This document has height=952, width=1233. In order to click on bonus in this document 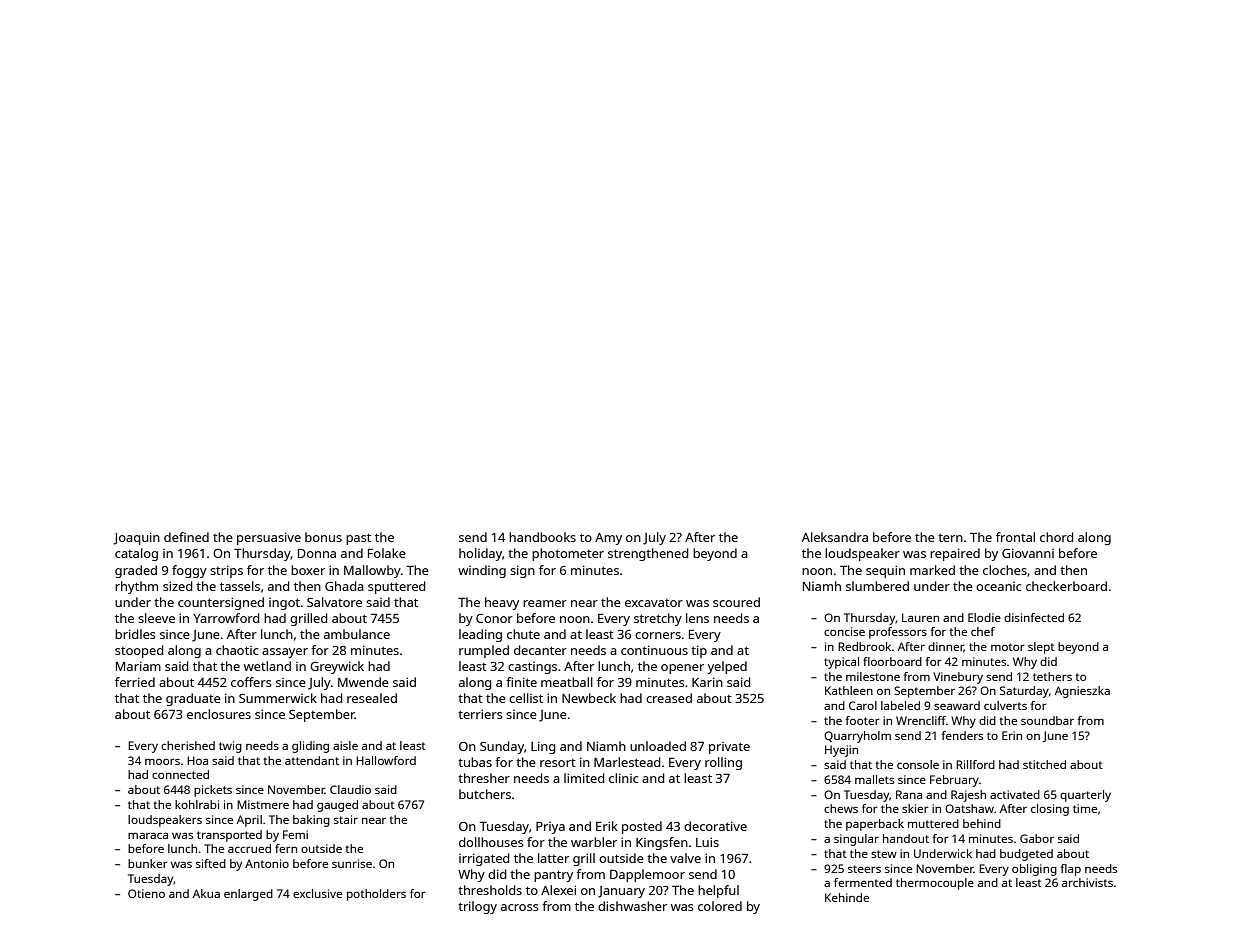, I will do `click(323, 537)`.
